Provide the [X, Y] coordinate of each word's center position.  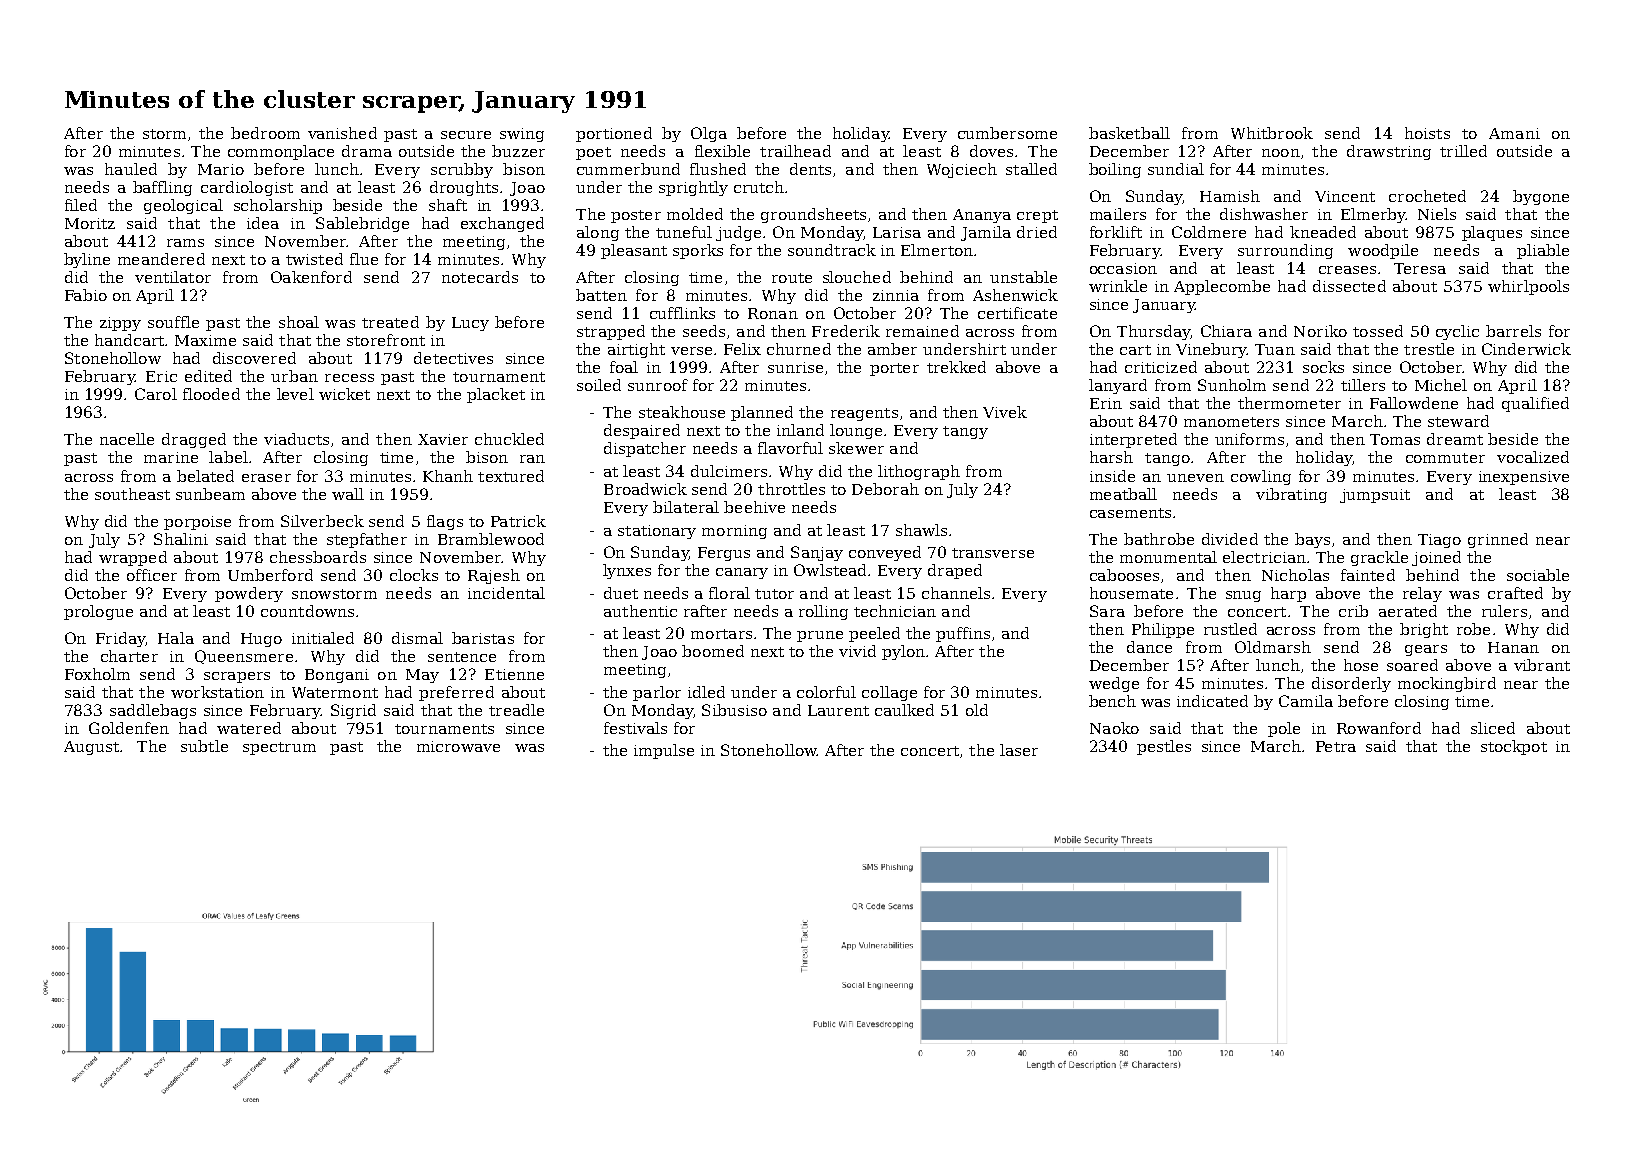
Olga [709, 134]
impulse [664, 751]
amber [892, 349]
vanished [342, 133]
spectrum [279, 748]
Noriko [1320, 331]
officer [152, 575]
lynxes [627, 571]
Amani [1514, 133]
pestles [1164, 747]
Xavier [443, 439]
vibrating [1291, 495]
